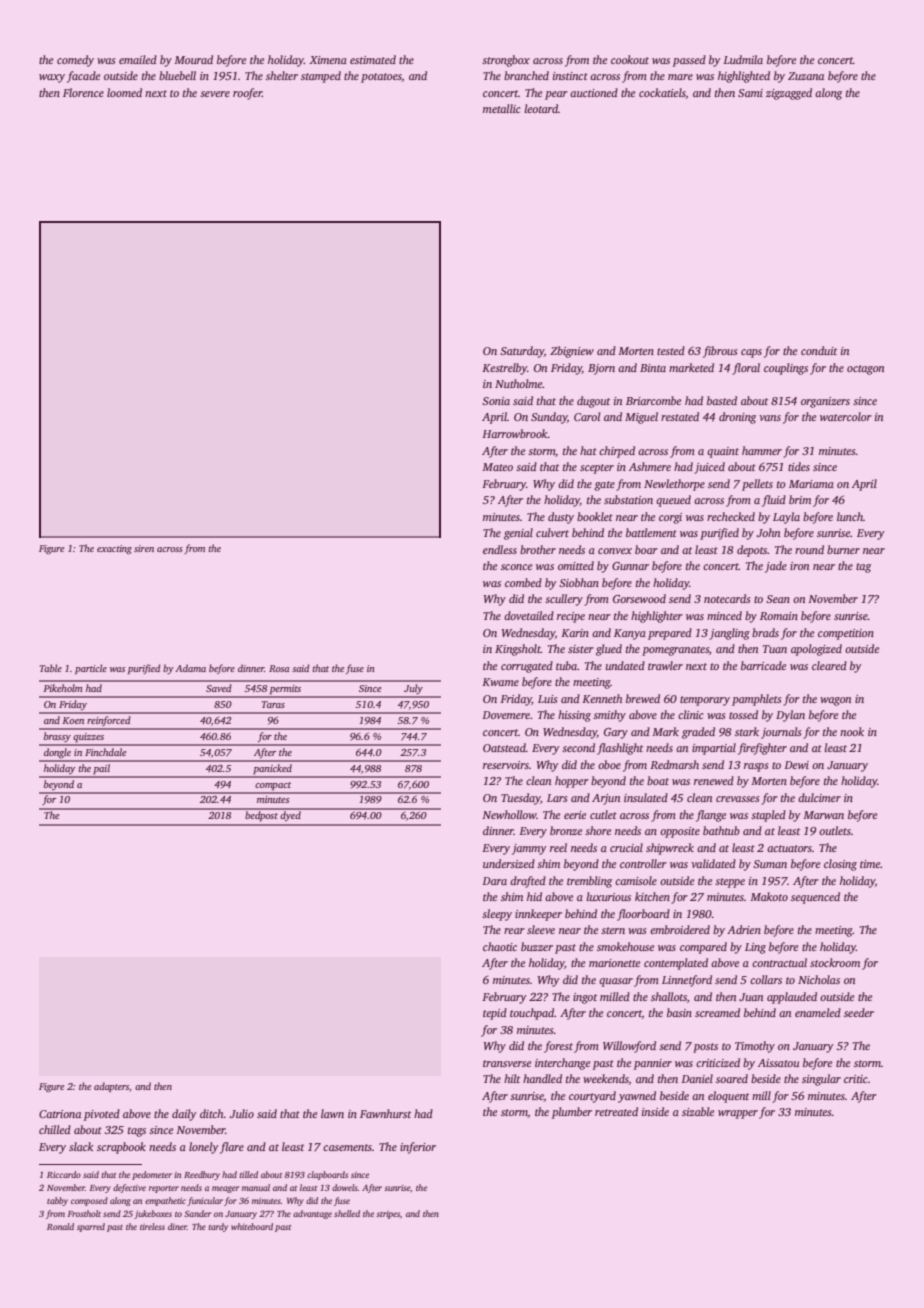  What do you see at coordinates (819, 797) in the screenshot?
I see `dulcimer` at bounding box center [819, 797].
